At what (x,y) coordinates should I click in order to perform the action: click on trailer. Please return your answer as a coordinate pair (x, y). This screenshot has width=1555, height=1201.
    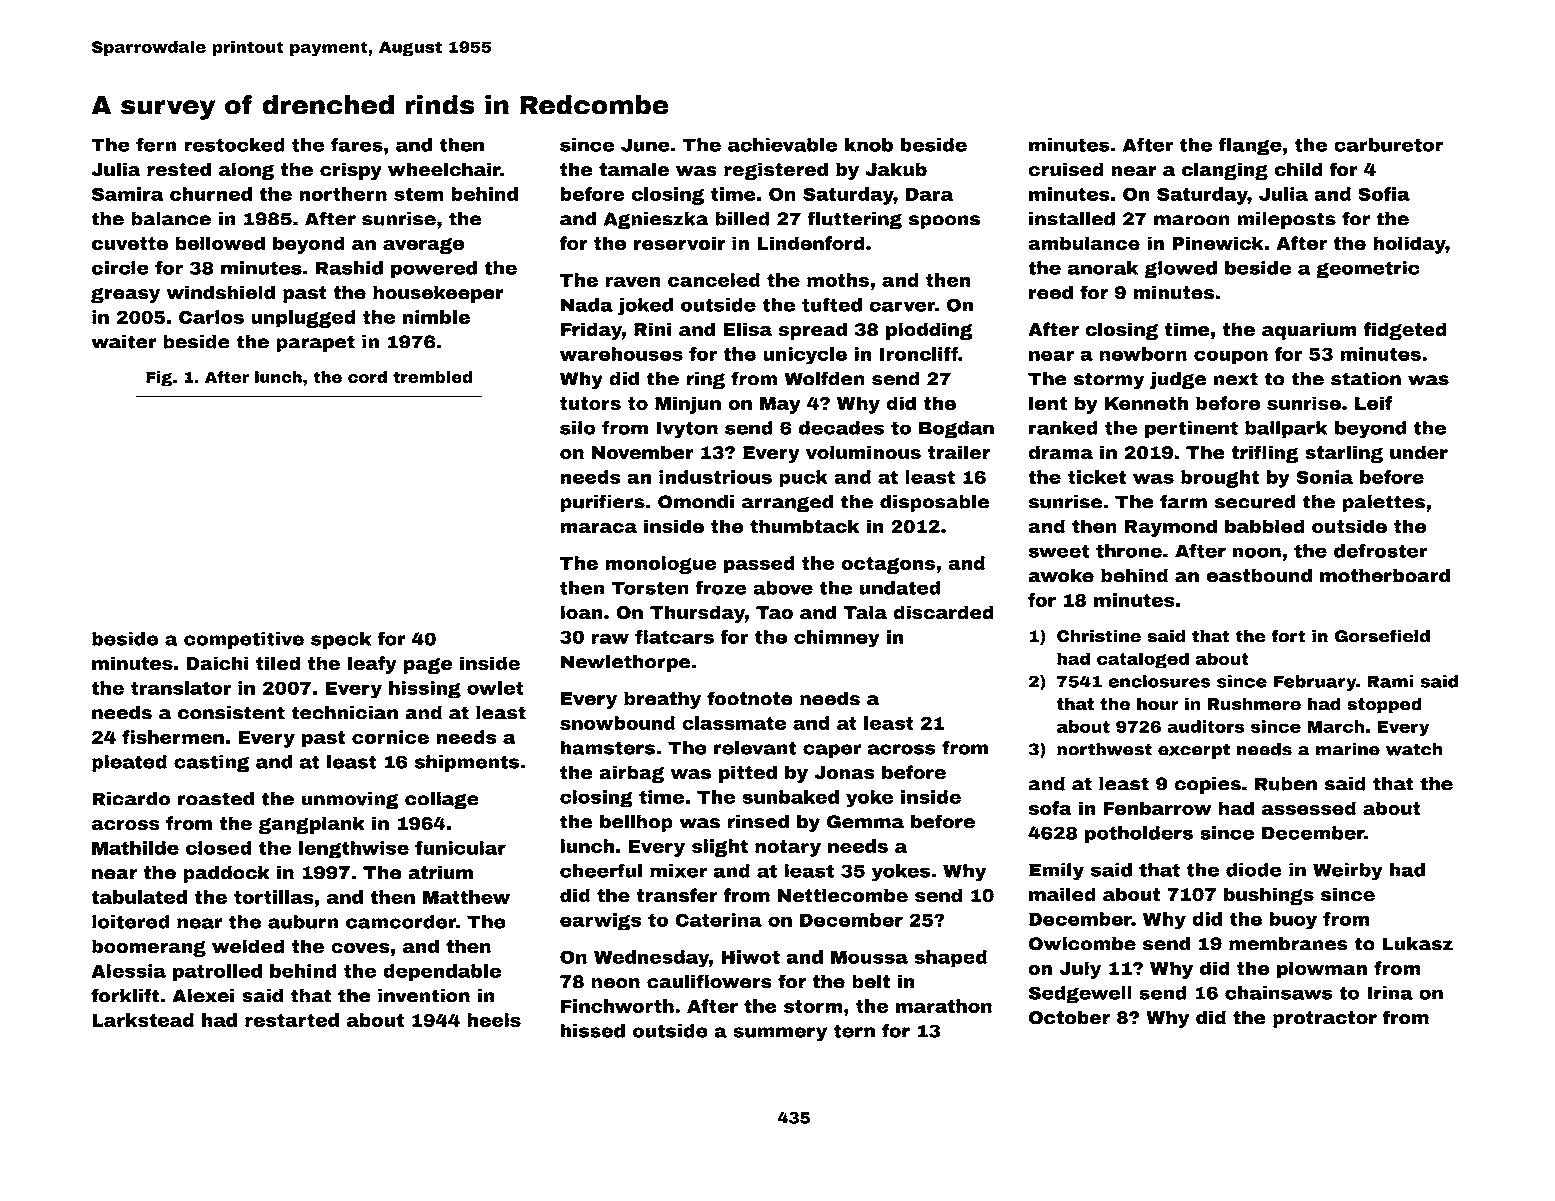
    Looking at the image, I should click on (959, 452).
